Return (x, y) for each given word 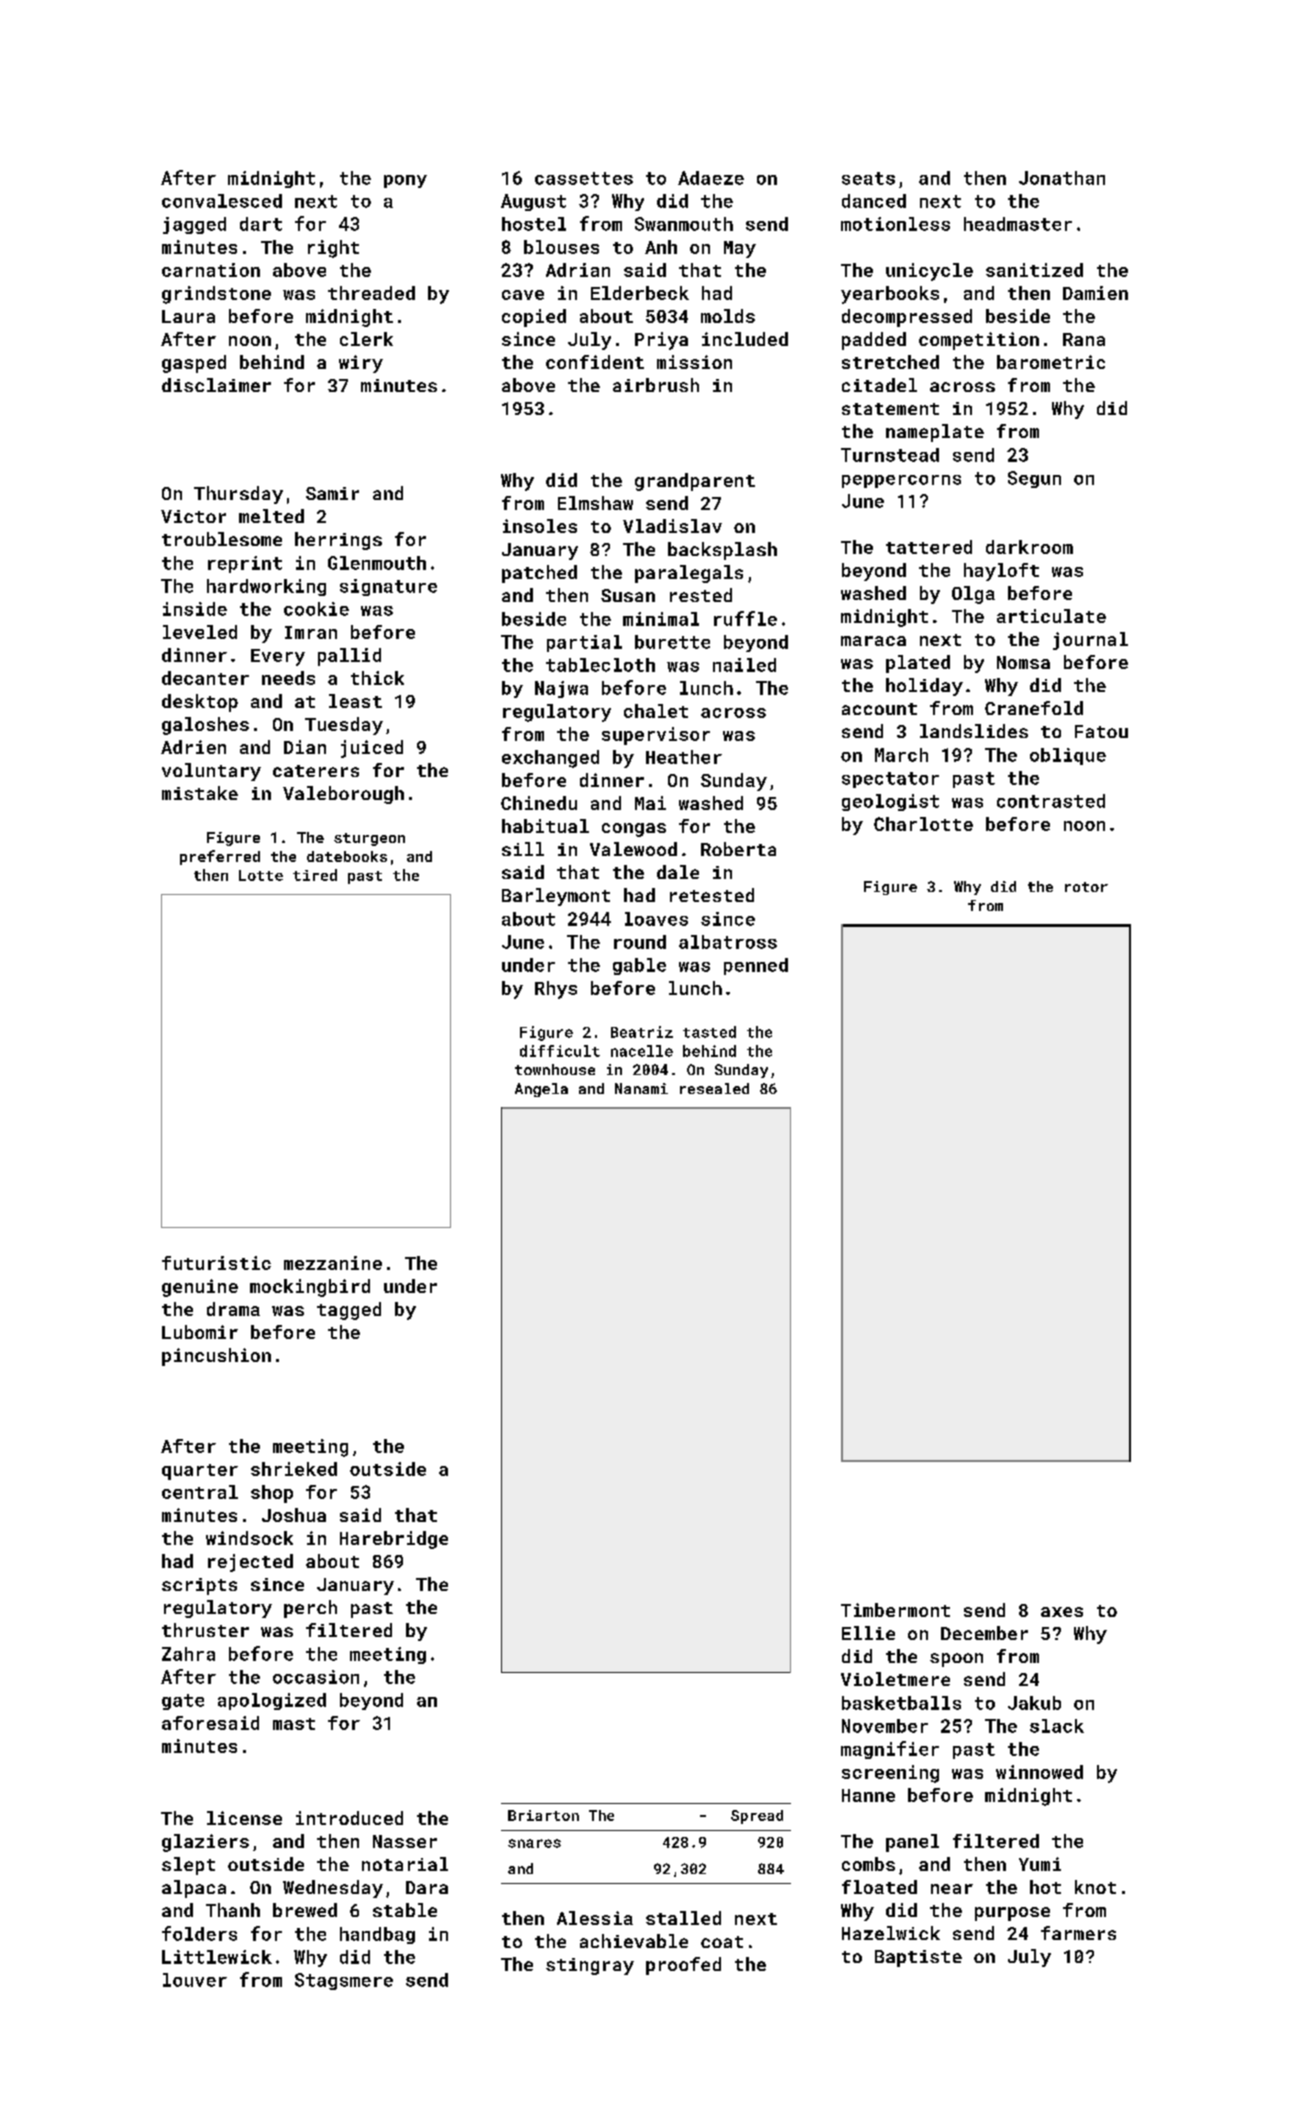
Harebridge (394, 1540)
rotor (1086, 887)
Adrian (578, 270)
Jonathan (1062, 178)
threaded (371, 293)
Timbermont (895, 1610)
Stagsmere (344, 1981)
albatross (728, 942)
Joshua (294, 1515)
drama (233, 1309)
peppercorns (901, 481)
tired (315, 875)
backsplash (722, 551)
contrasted (1051, 801)
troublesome (222, 539)
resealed (714, 1088)
